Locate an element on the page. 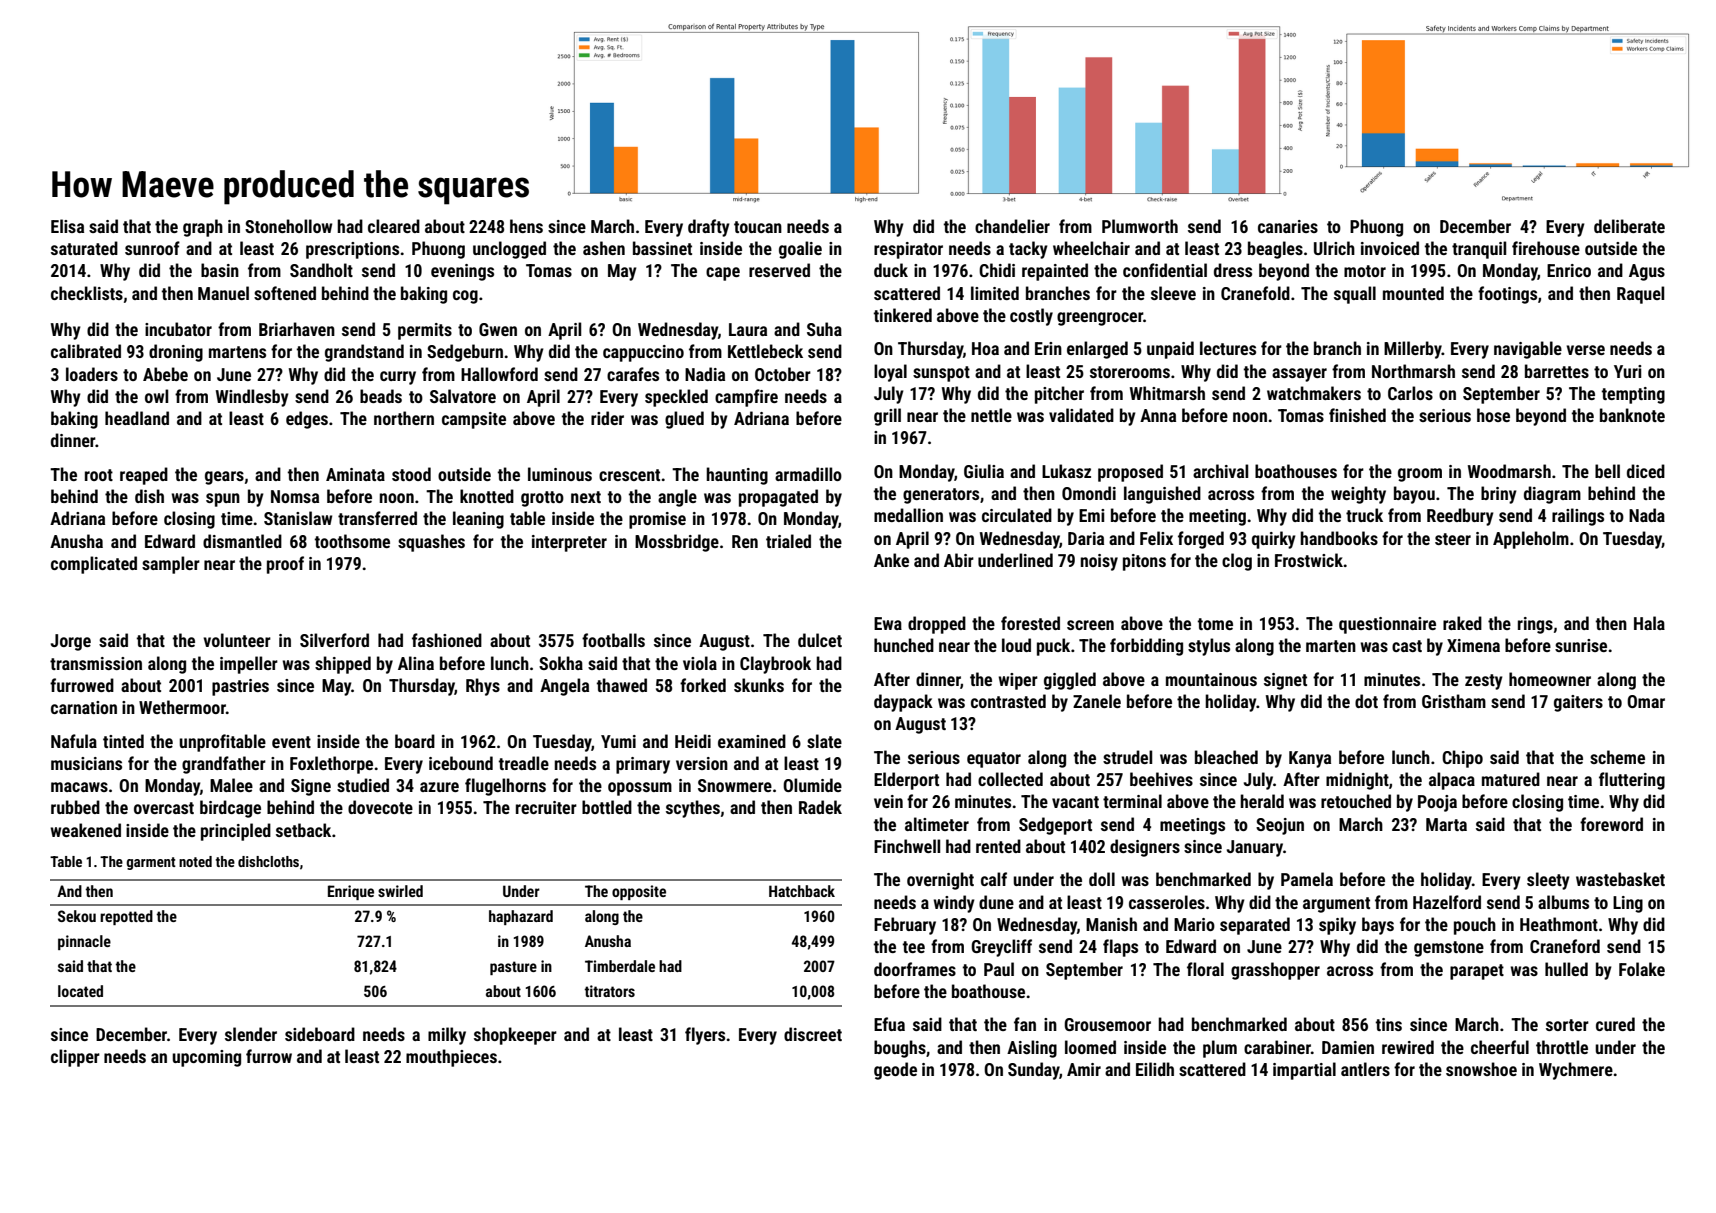 The image size is (1716, 1213). groom is located at coordinates (1420, 475).
